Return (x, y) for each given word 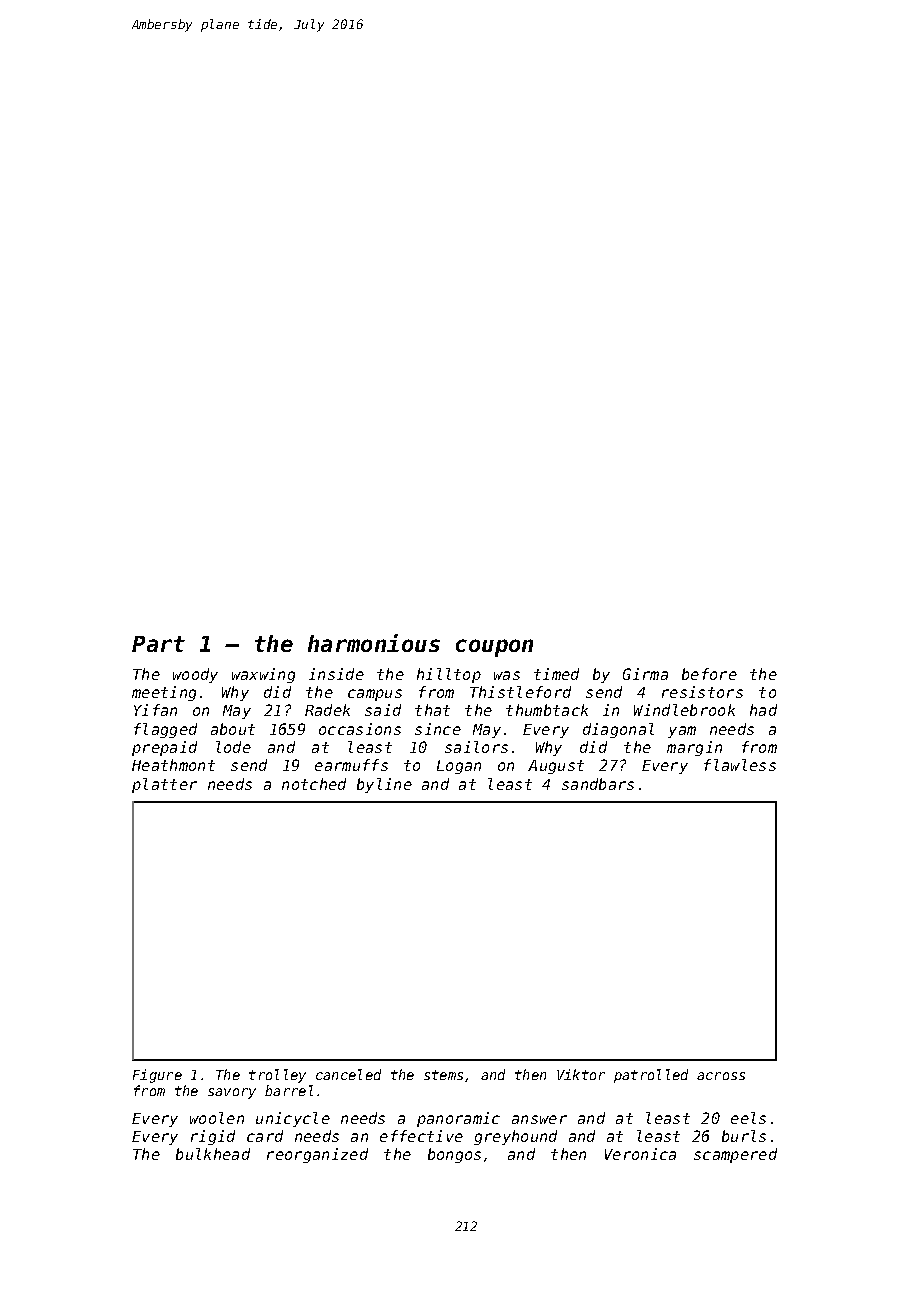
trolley (277, 1076)
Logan (459, 767)
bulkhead (213, 1154)
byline (384, 785)
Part (158, 644)
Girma (645, 674)
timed (556, 674)
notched (314, 784)
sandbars (598, 784)
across (721, 1076)
